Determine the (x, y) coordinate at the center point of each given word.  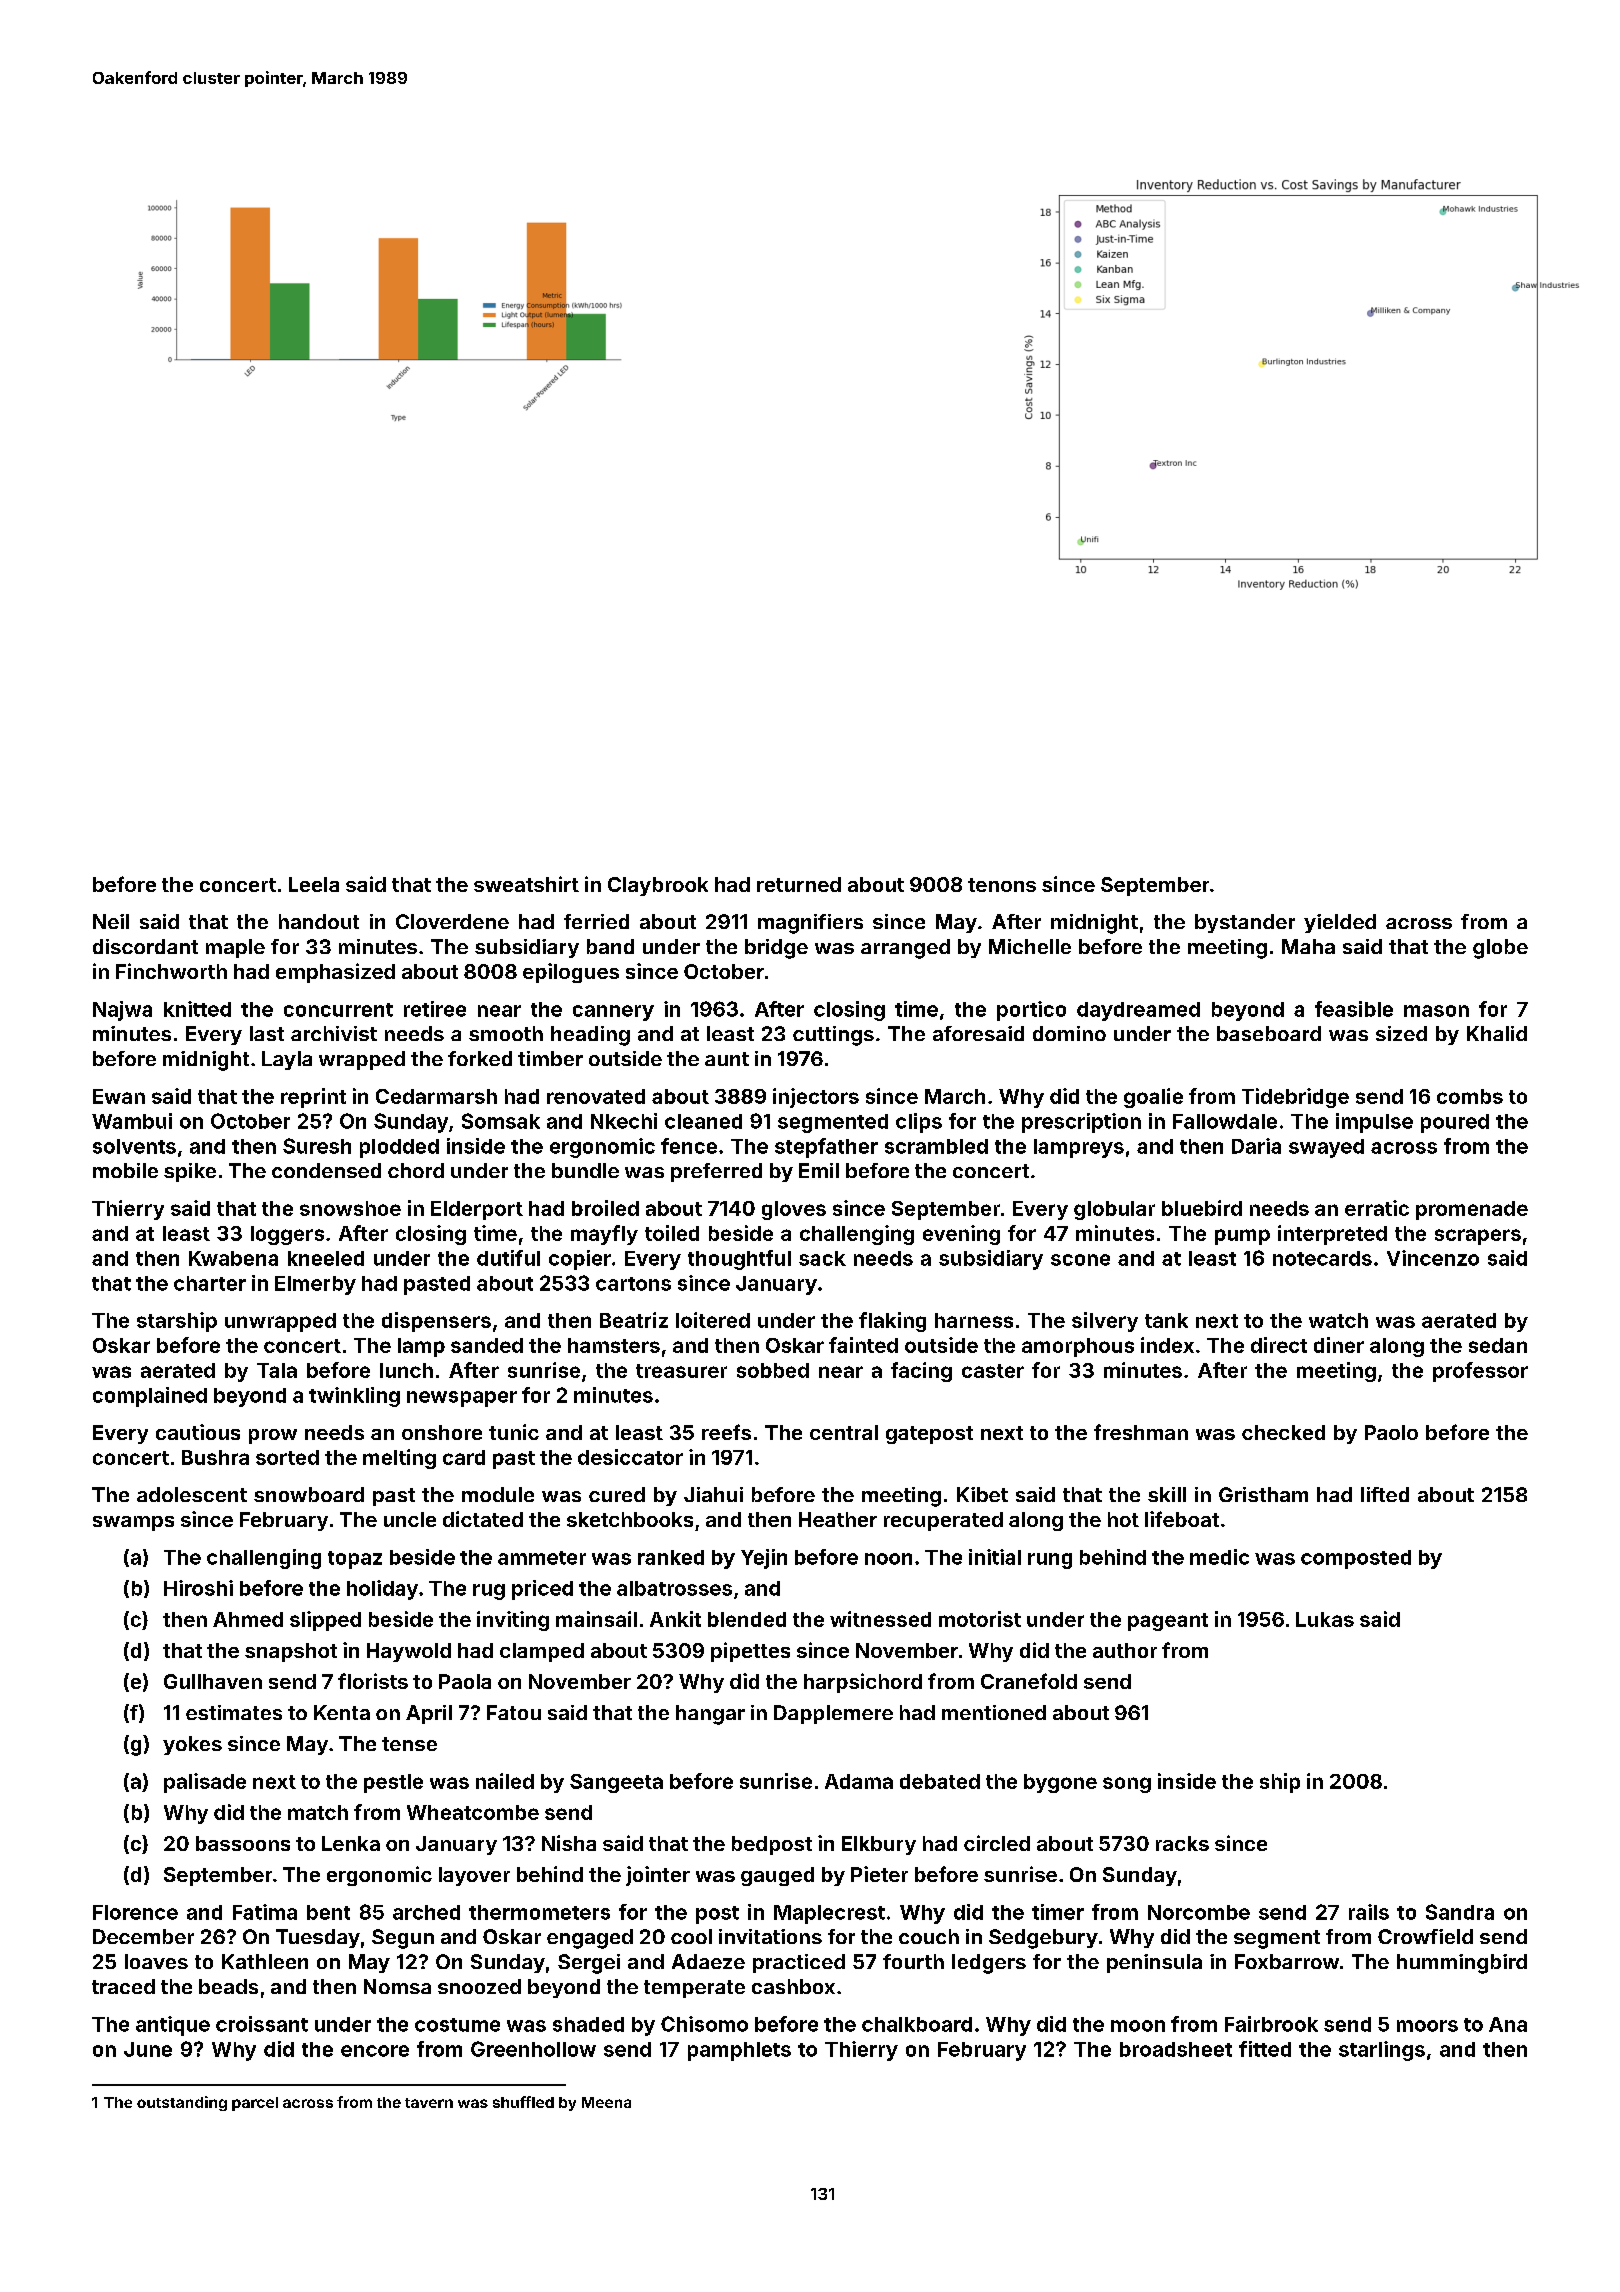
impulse (1374, 1123)
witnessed (880, 1619)
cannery (613, 1013)
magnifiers (810, 924)
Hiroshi (198, 1588)
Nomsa (397, 1986)
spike (190, 1172)
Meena (606, 2102)
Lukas (1325, 1619)
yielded (1340, 923)
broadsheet (1176, 2049)
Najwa (122, 1011)
